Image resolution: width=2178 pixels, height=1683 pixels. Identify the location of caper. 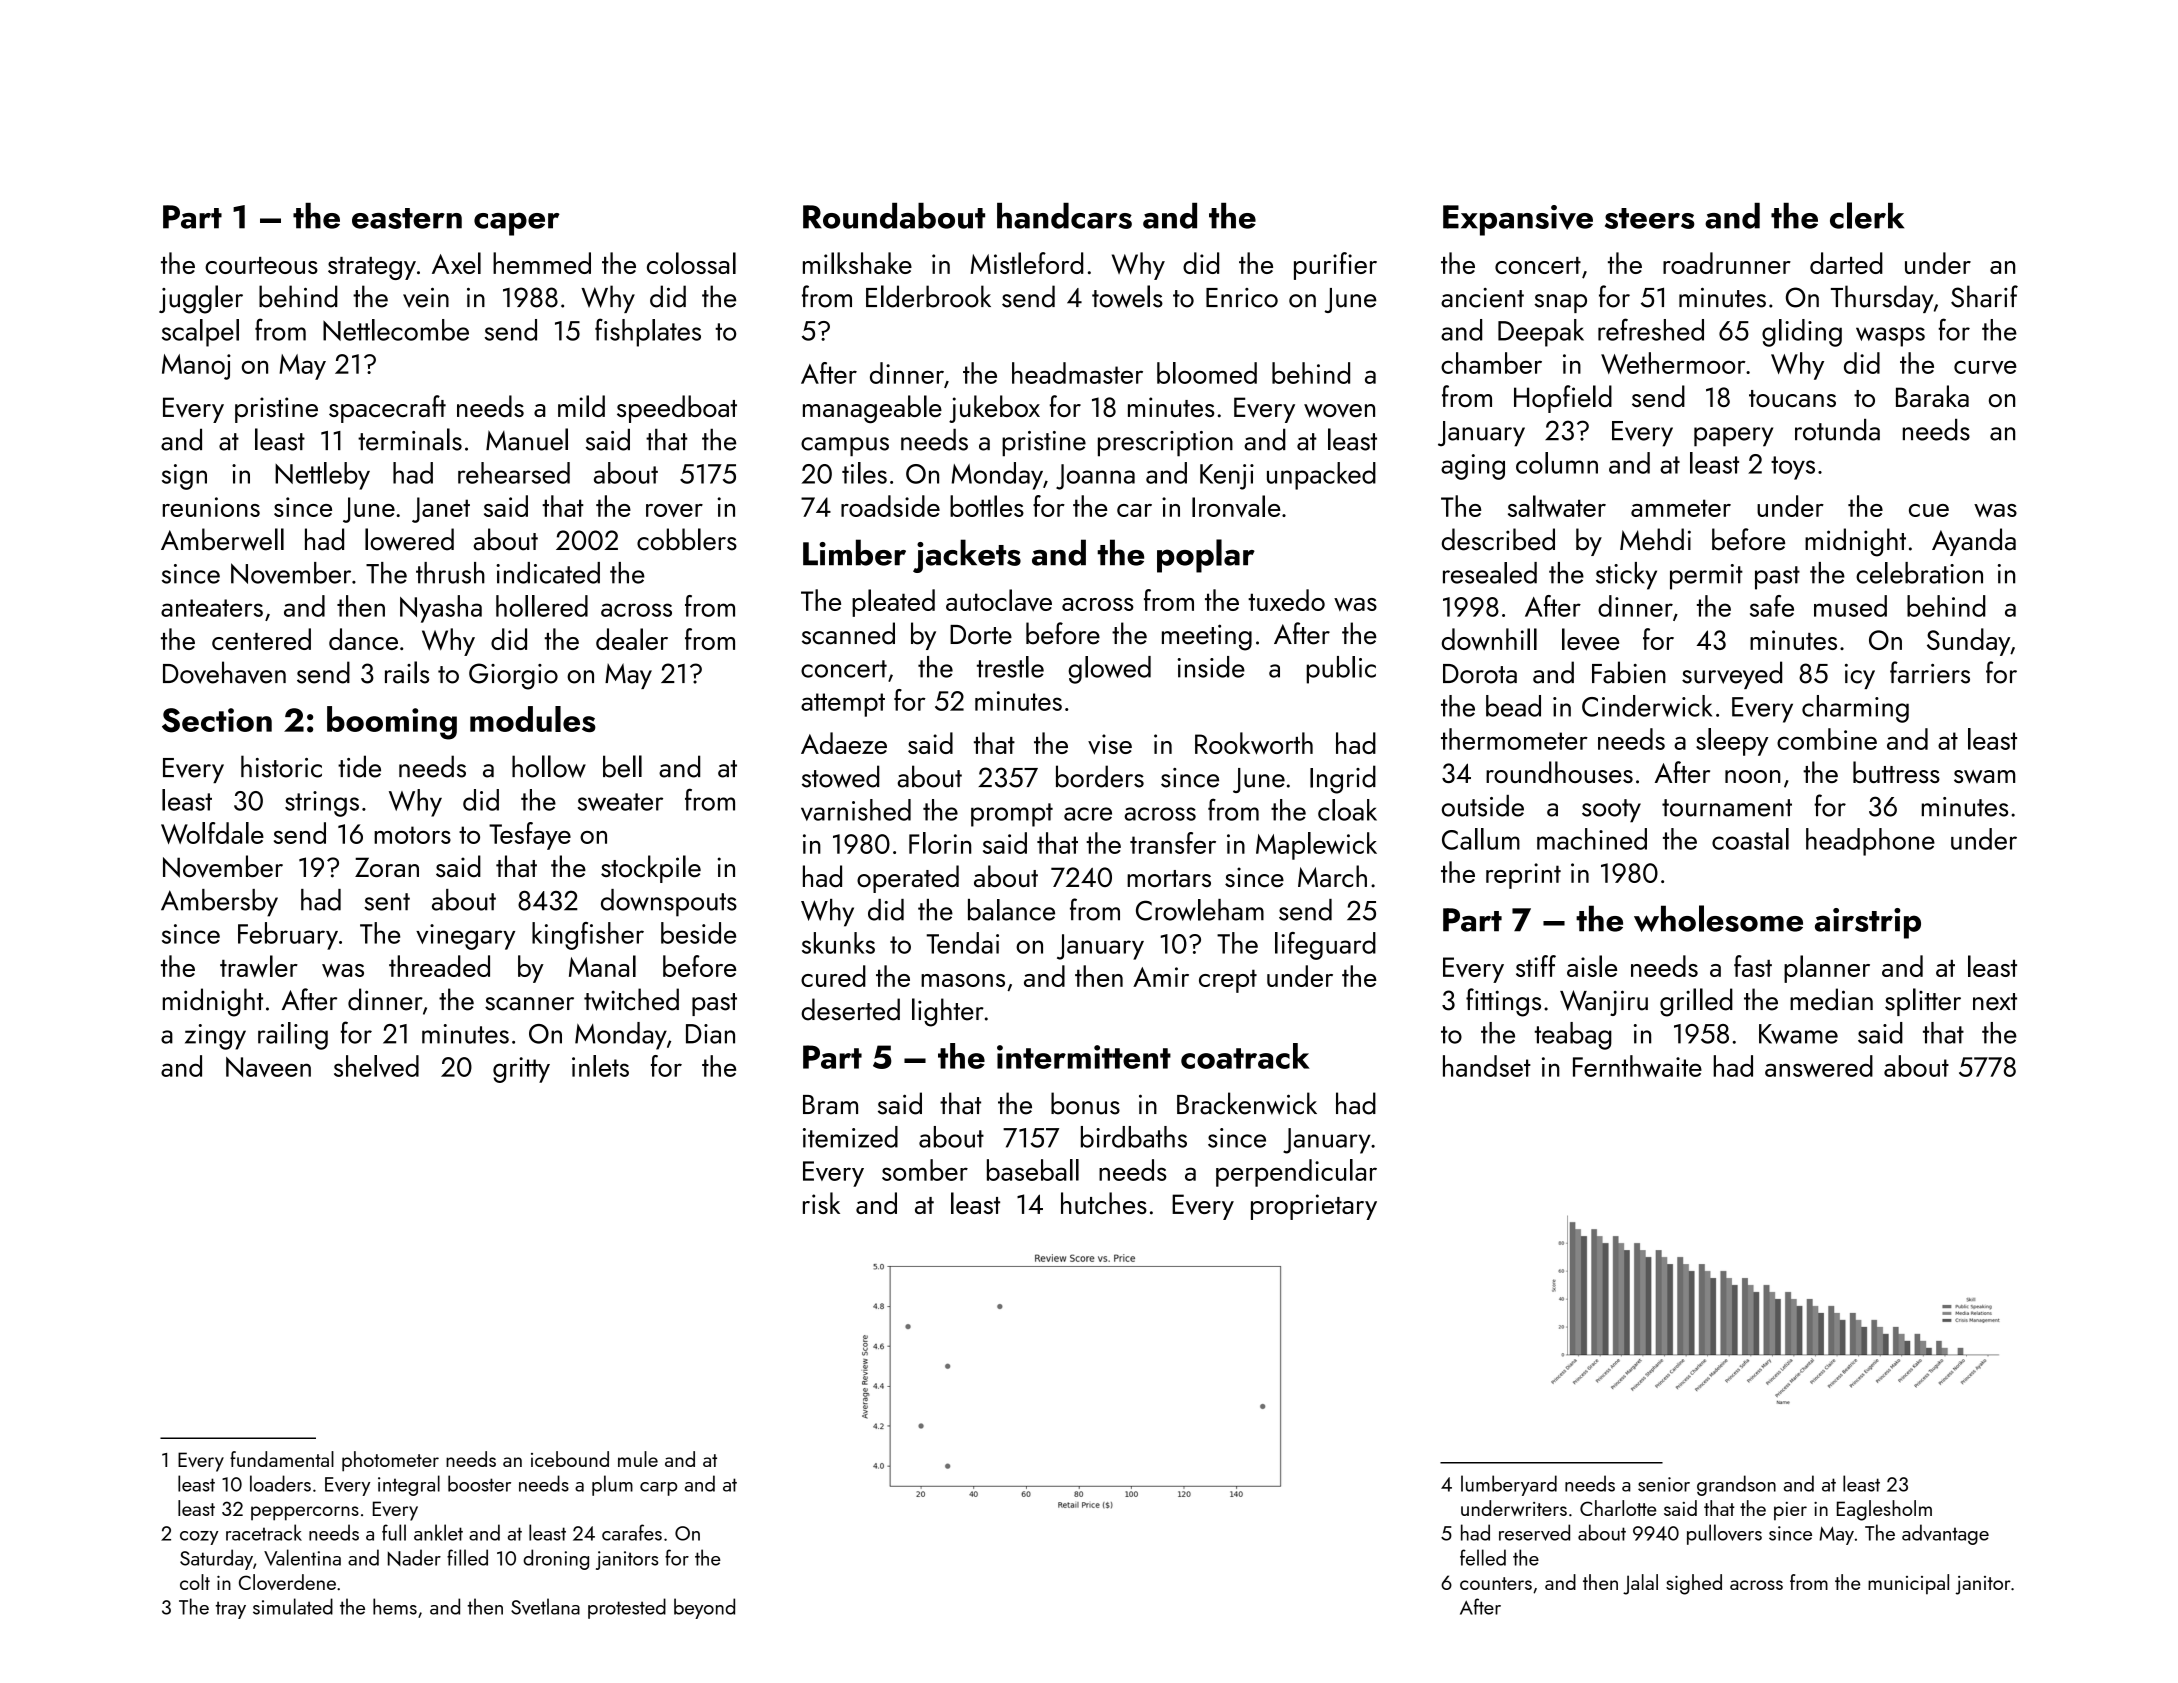
(517, 224).
